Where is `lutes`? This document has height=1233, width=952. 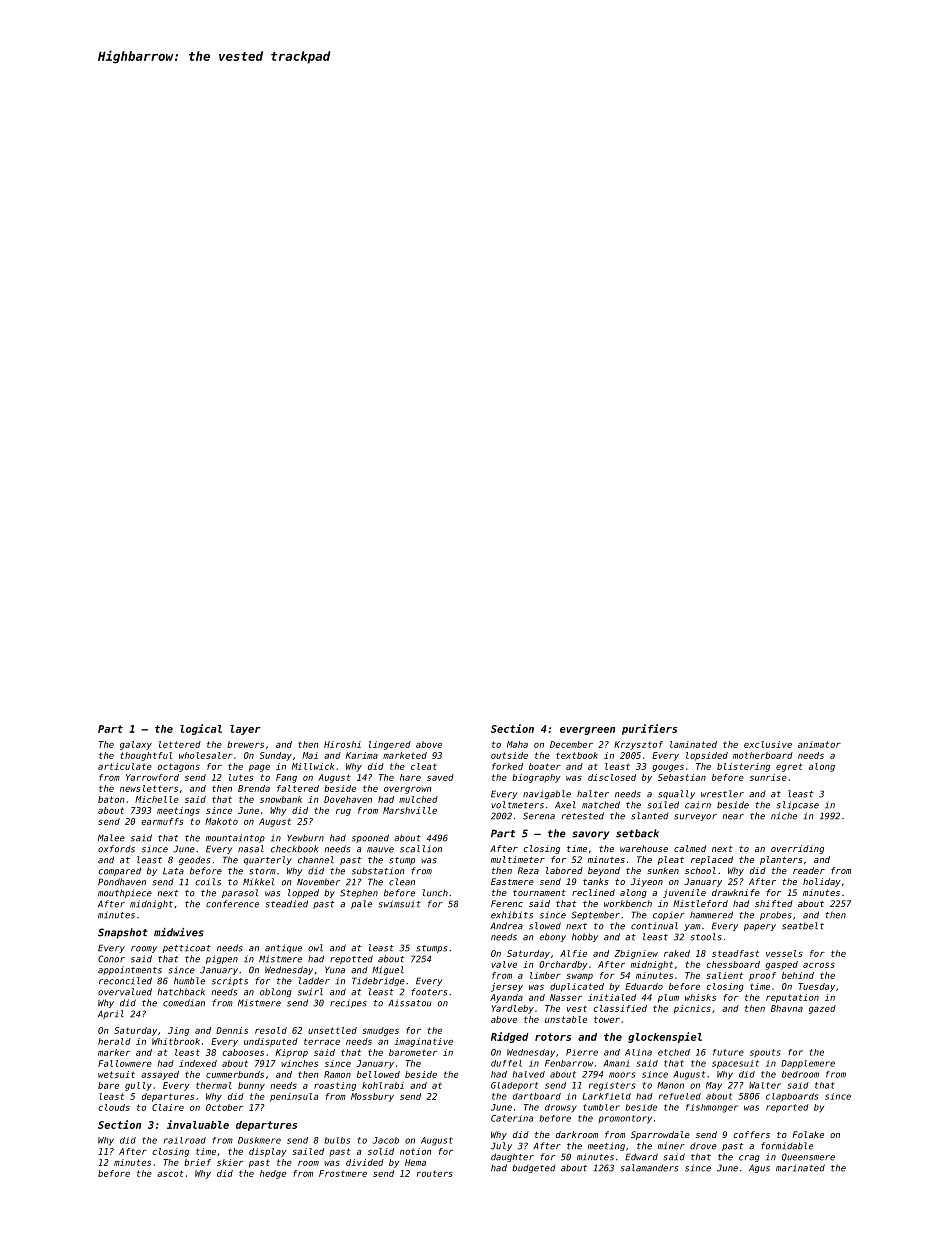 lutes is located at coordinates (241, 777).
